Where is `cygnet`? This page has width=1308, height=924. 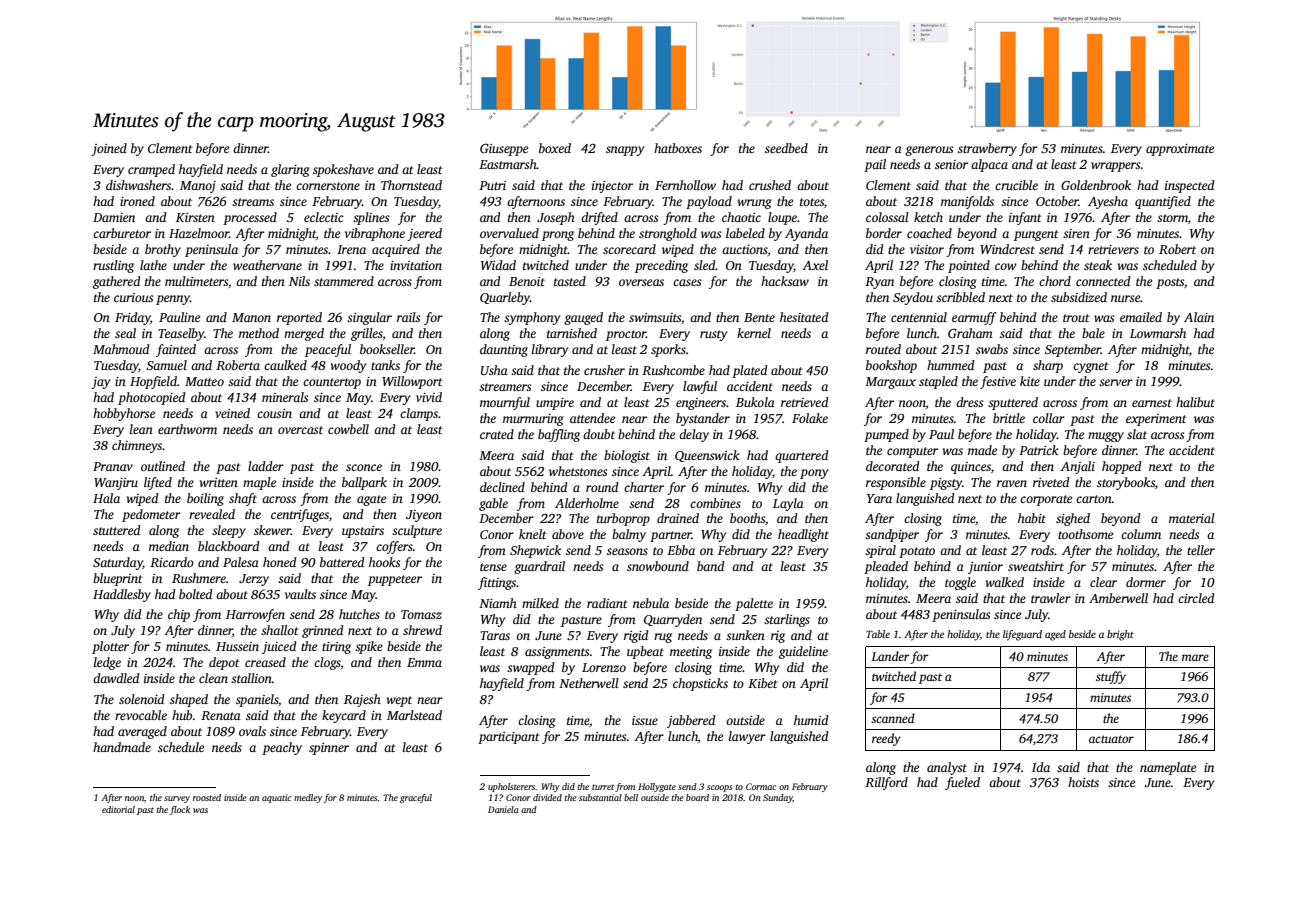 cygnet is located at coordinates (1091, 367).
